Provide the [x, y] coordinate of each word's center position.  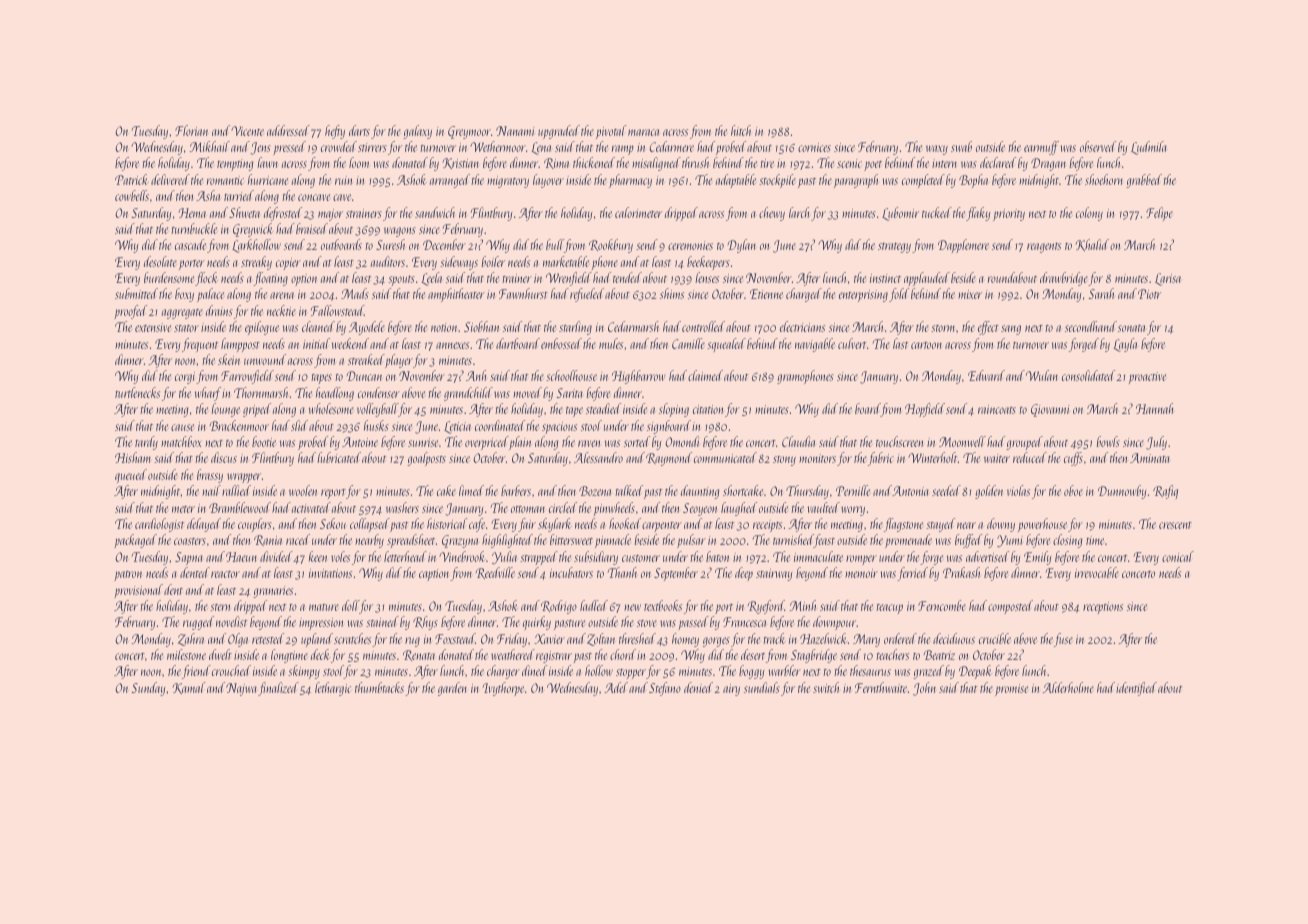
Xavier [549, 639]
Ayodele [367, 328]
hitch [741, 130]
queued [131, 476]
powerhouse [1042, 525]
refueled [587, 295]
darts [359, 130]
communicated [725, 457]
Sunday [148, 689]
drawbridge [1064, 279]
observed [1098, 146]
